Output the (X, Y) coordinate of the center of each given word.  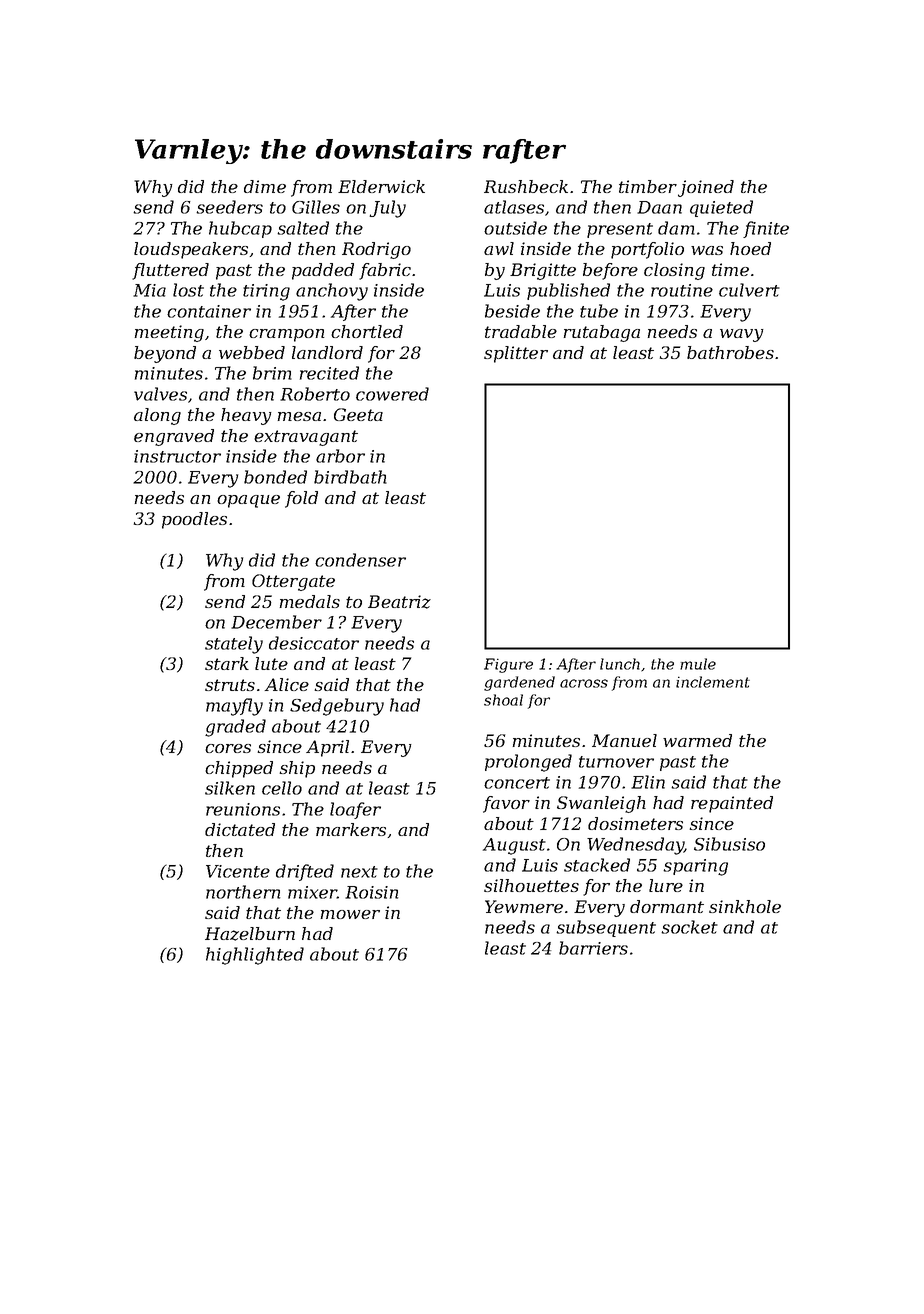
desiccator (314, 643)
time (730, 269)
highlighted (255, 956)
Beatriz (399, 602)
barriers (593, 948)
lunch (620, 664)
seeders (229, 207)
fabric (385, 271)
